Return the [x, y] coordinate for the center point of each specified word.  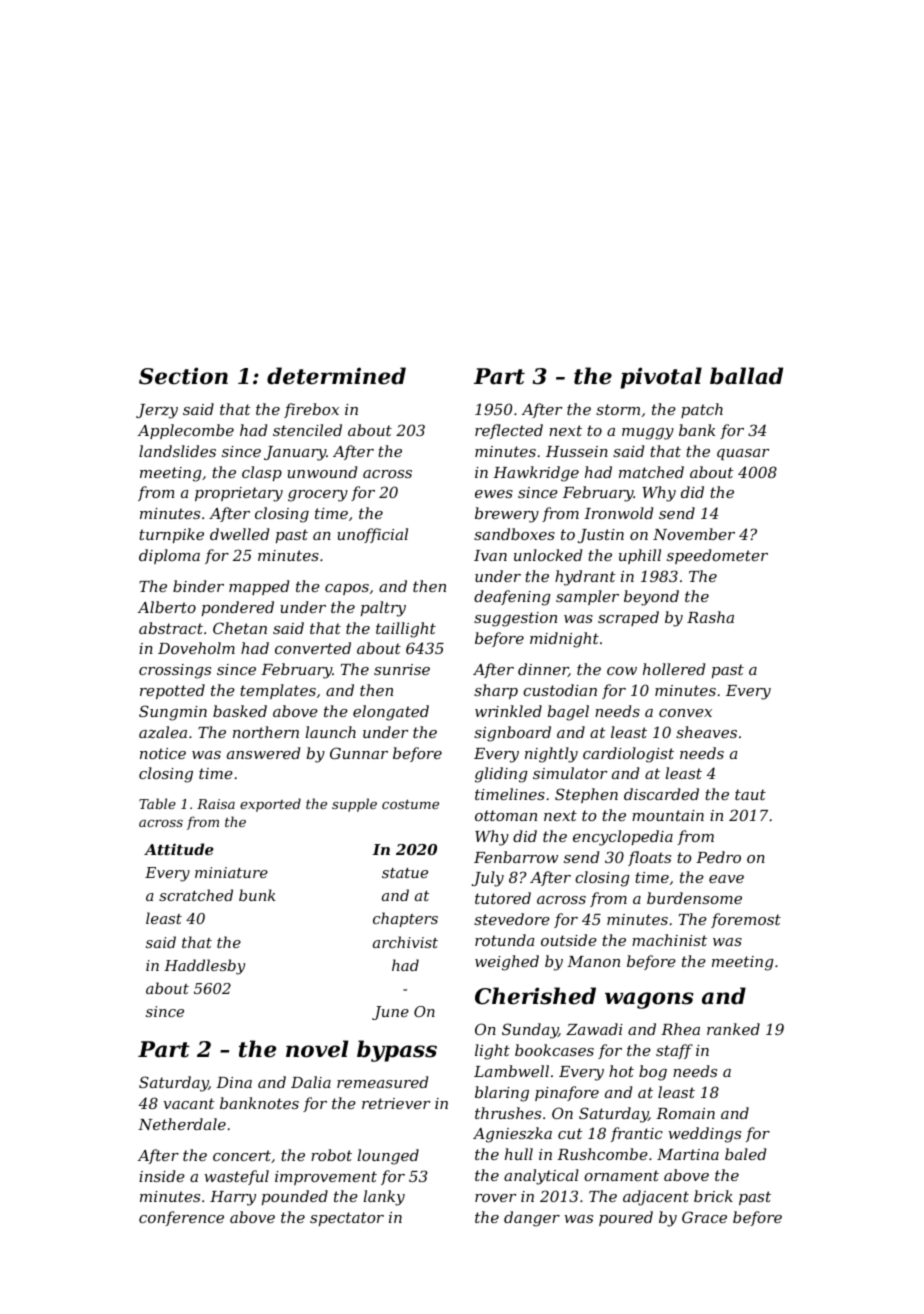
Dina [234, 1082]
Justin [601, 536]
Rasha [710, 617]
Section [183, 376]
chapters [405, 919]
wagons [649, 1000]
